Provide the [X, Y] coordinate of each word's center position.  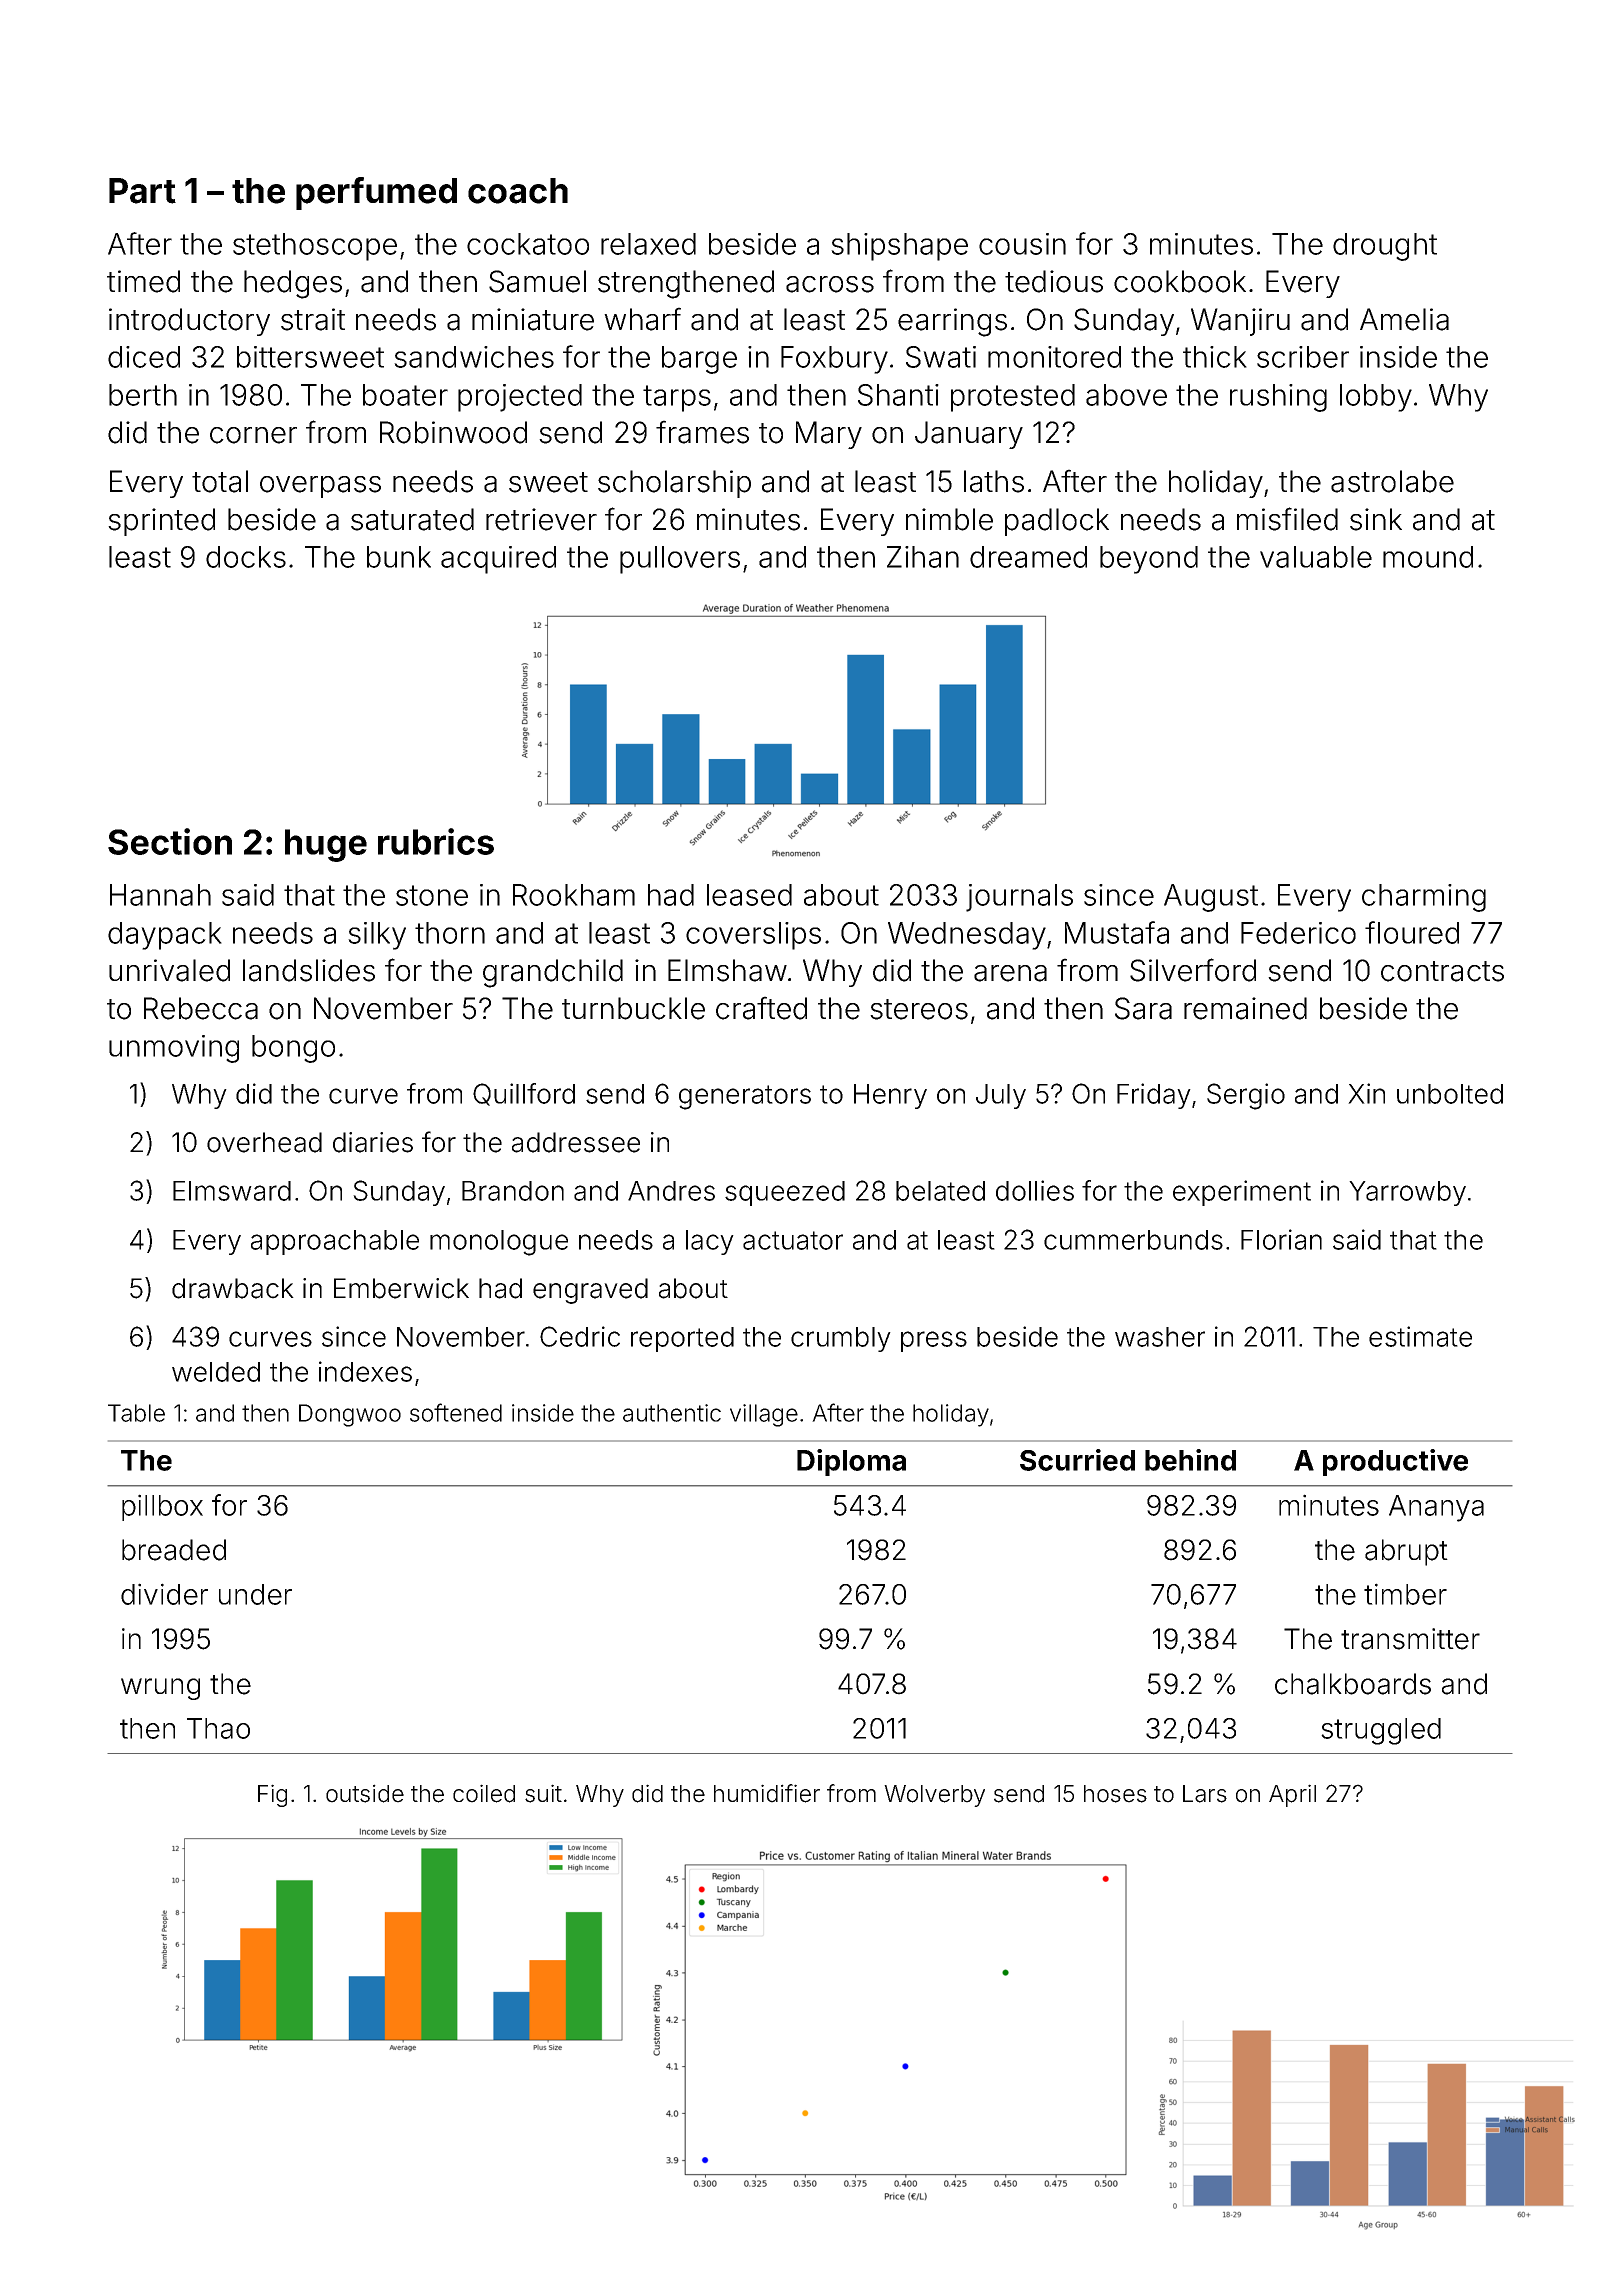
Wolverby [934, 1796]
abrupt [1406, 1552]
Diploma [851, 1462]
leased [749, 895]
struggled [1381, 1731]
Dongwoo [350, 1415]
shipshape [899, 247]
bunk [399, 557]
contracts [1442, 971]
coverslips [753, 936]
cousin [1022, 244]
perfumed [376, 193]
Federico [1298, 933]
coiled [484, 1793]
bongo [293, 1049]
